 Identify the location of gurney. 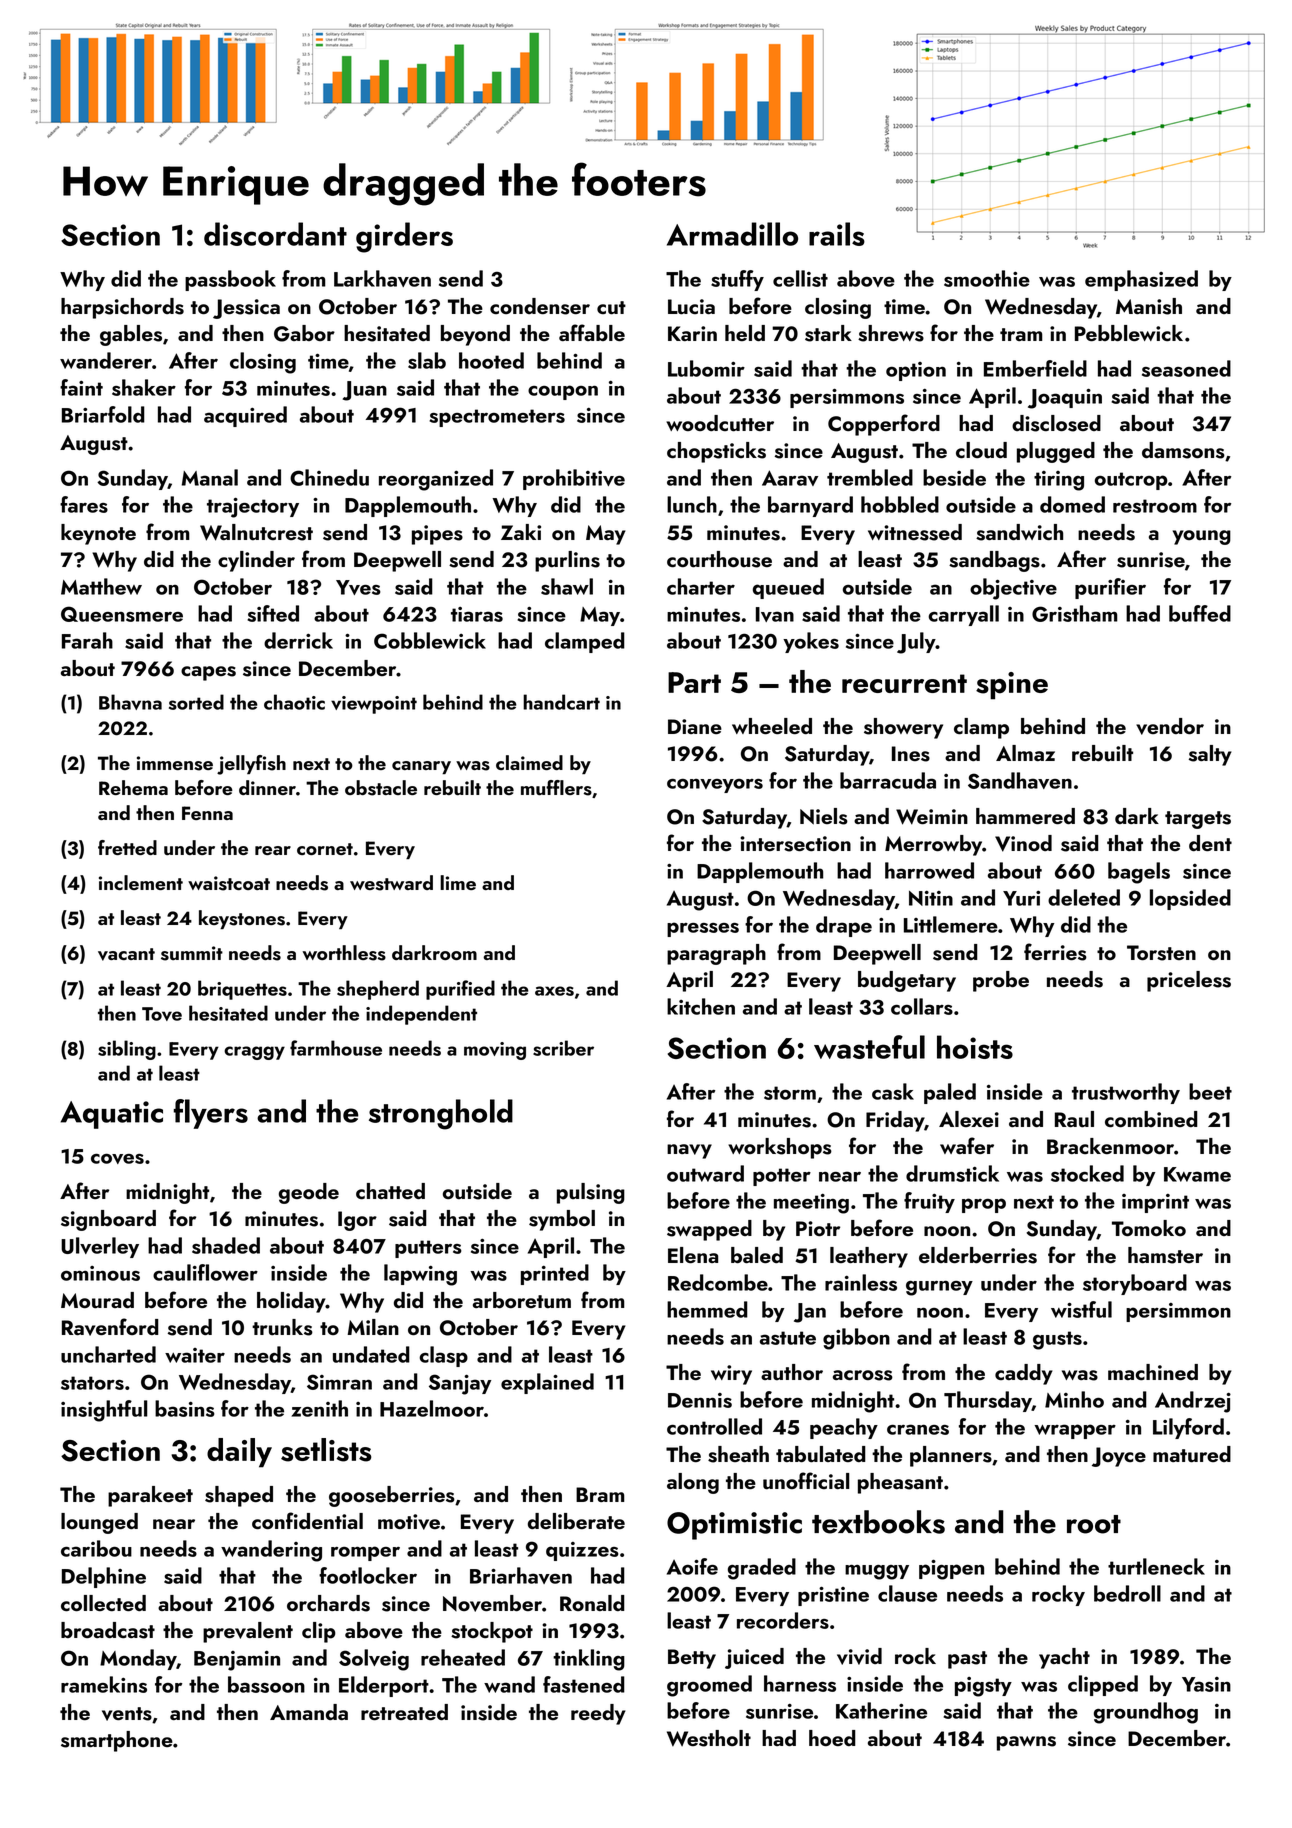
(939, 1288).
